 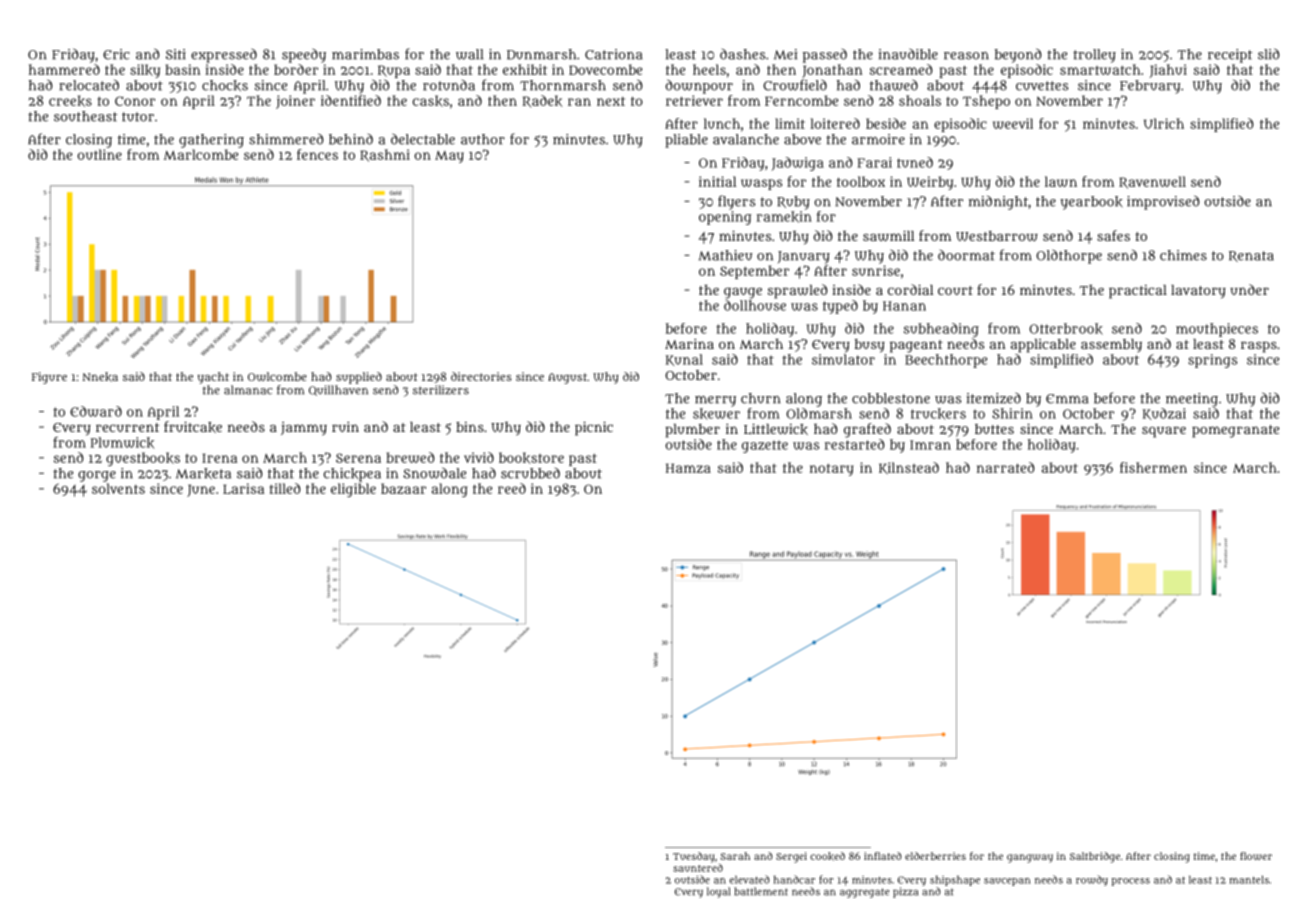 I want to click on wall, so click(x=469, y=54).
